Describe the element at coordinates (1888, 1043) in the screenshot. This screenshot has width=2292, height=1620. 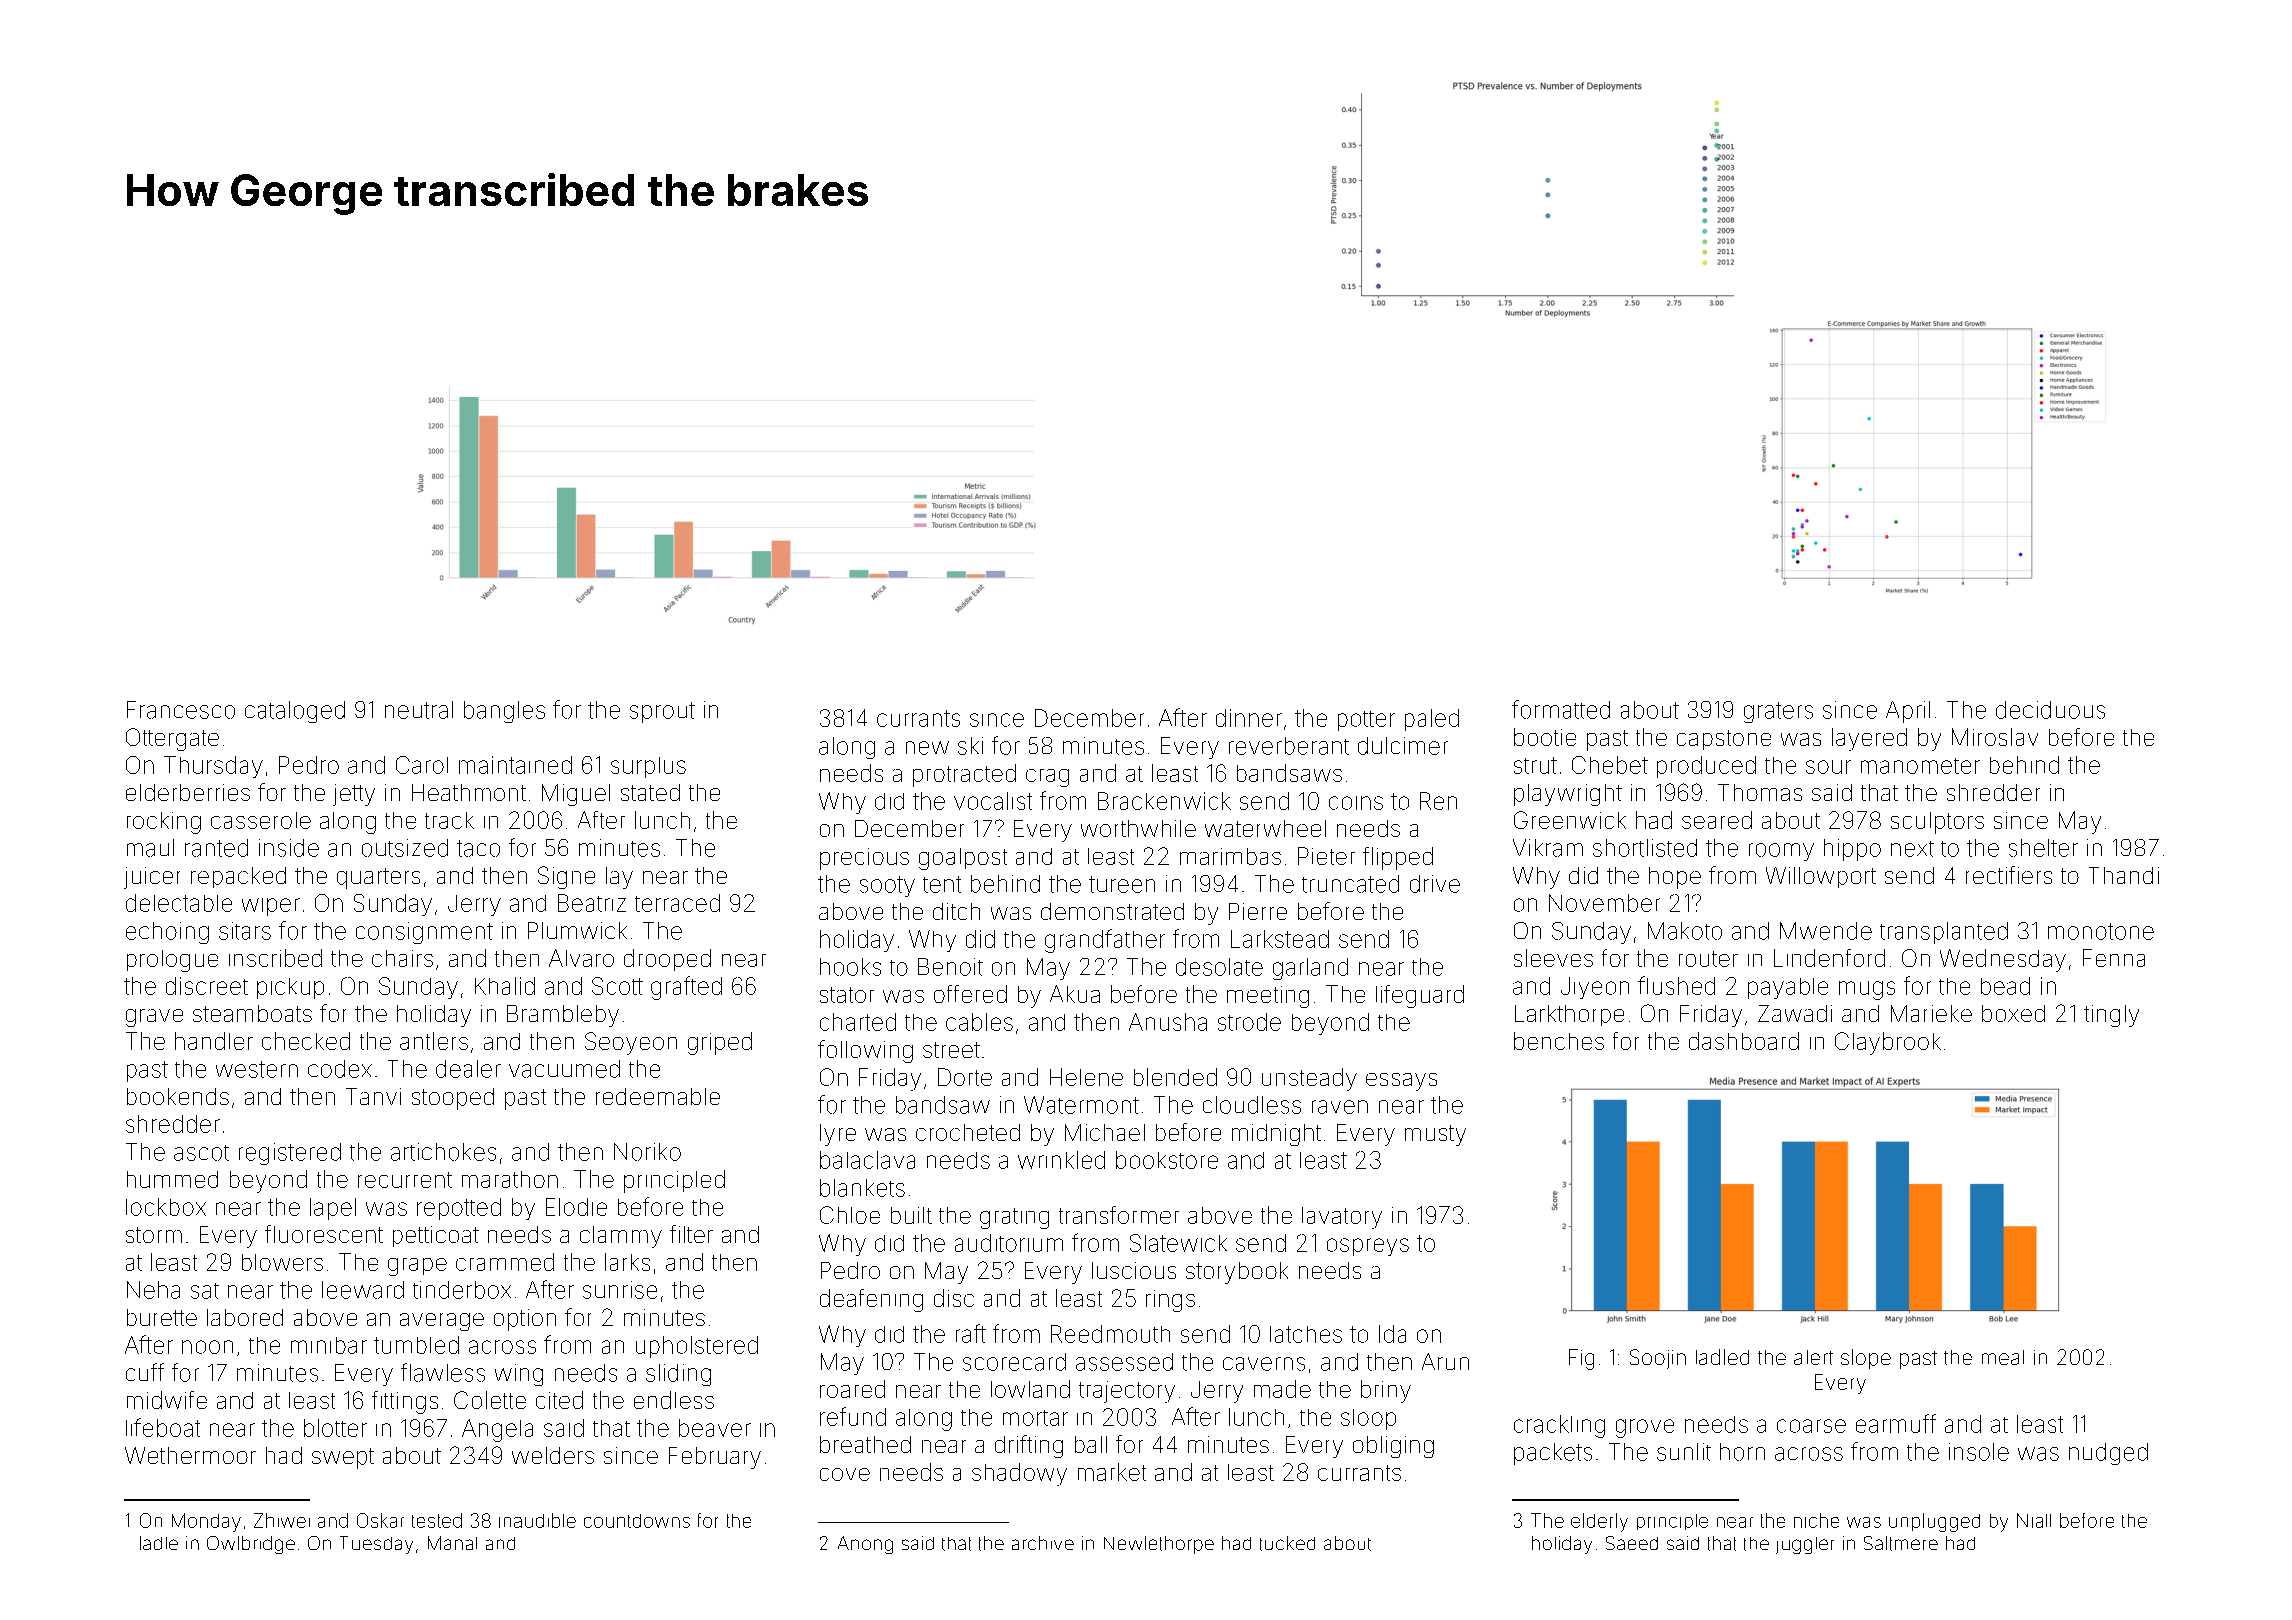
I see `Claybrook` at that location.
